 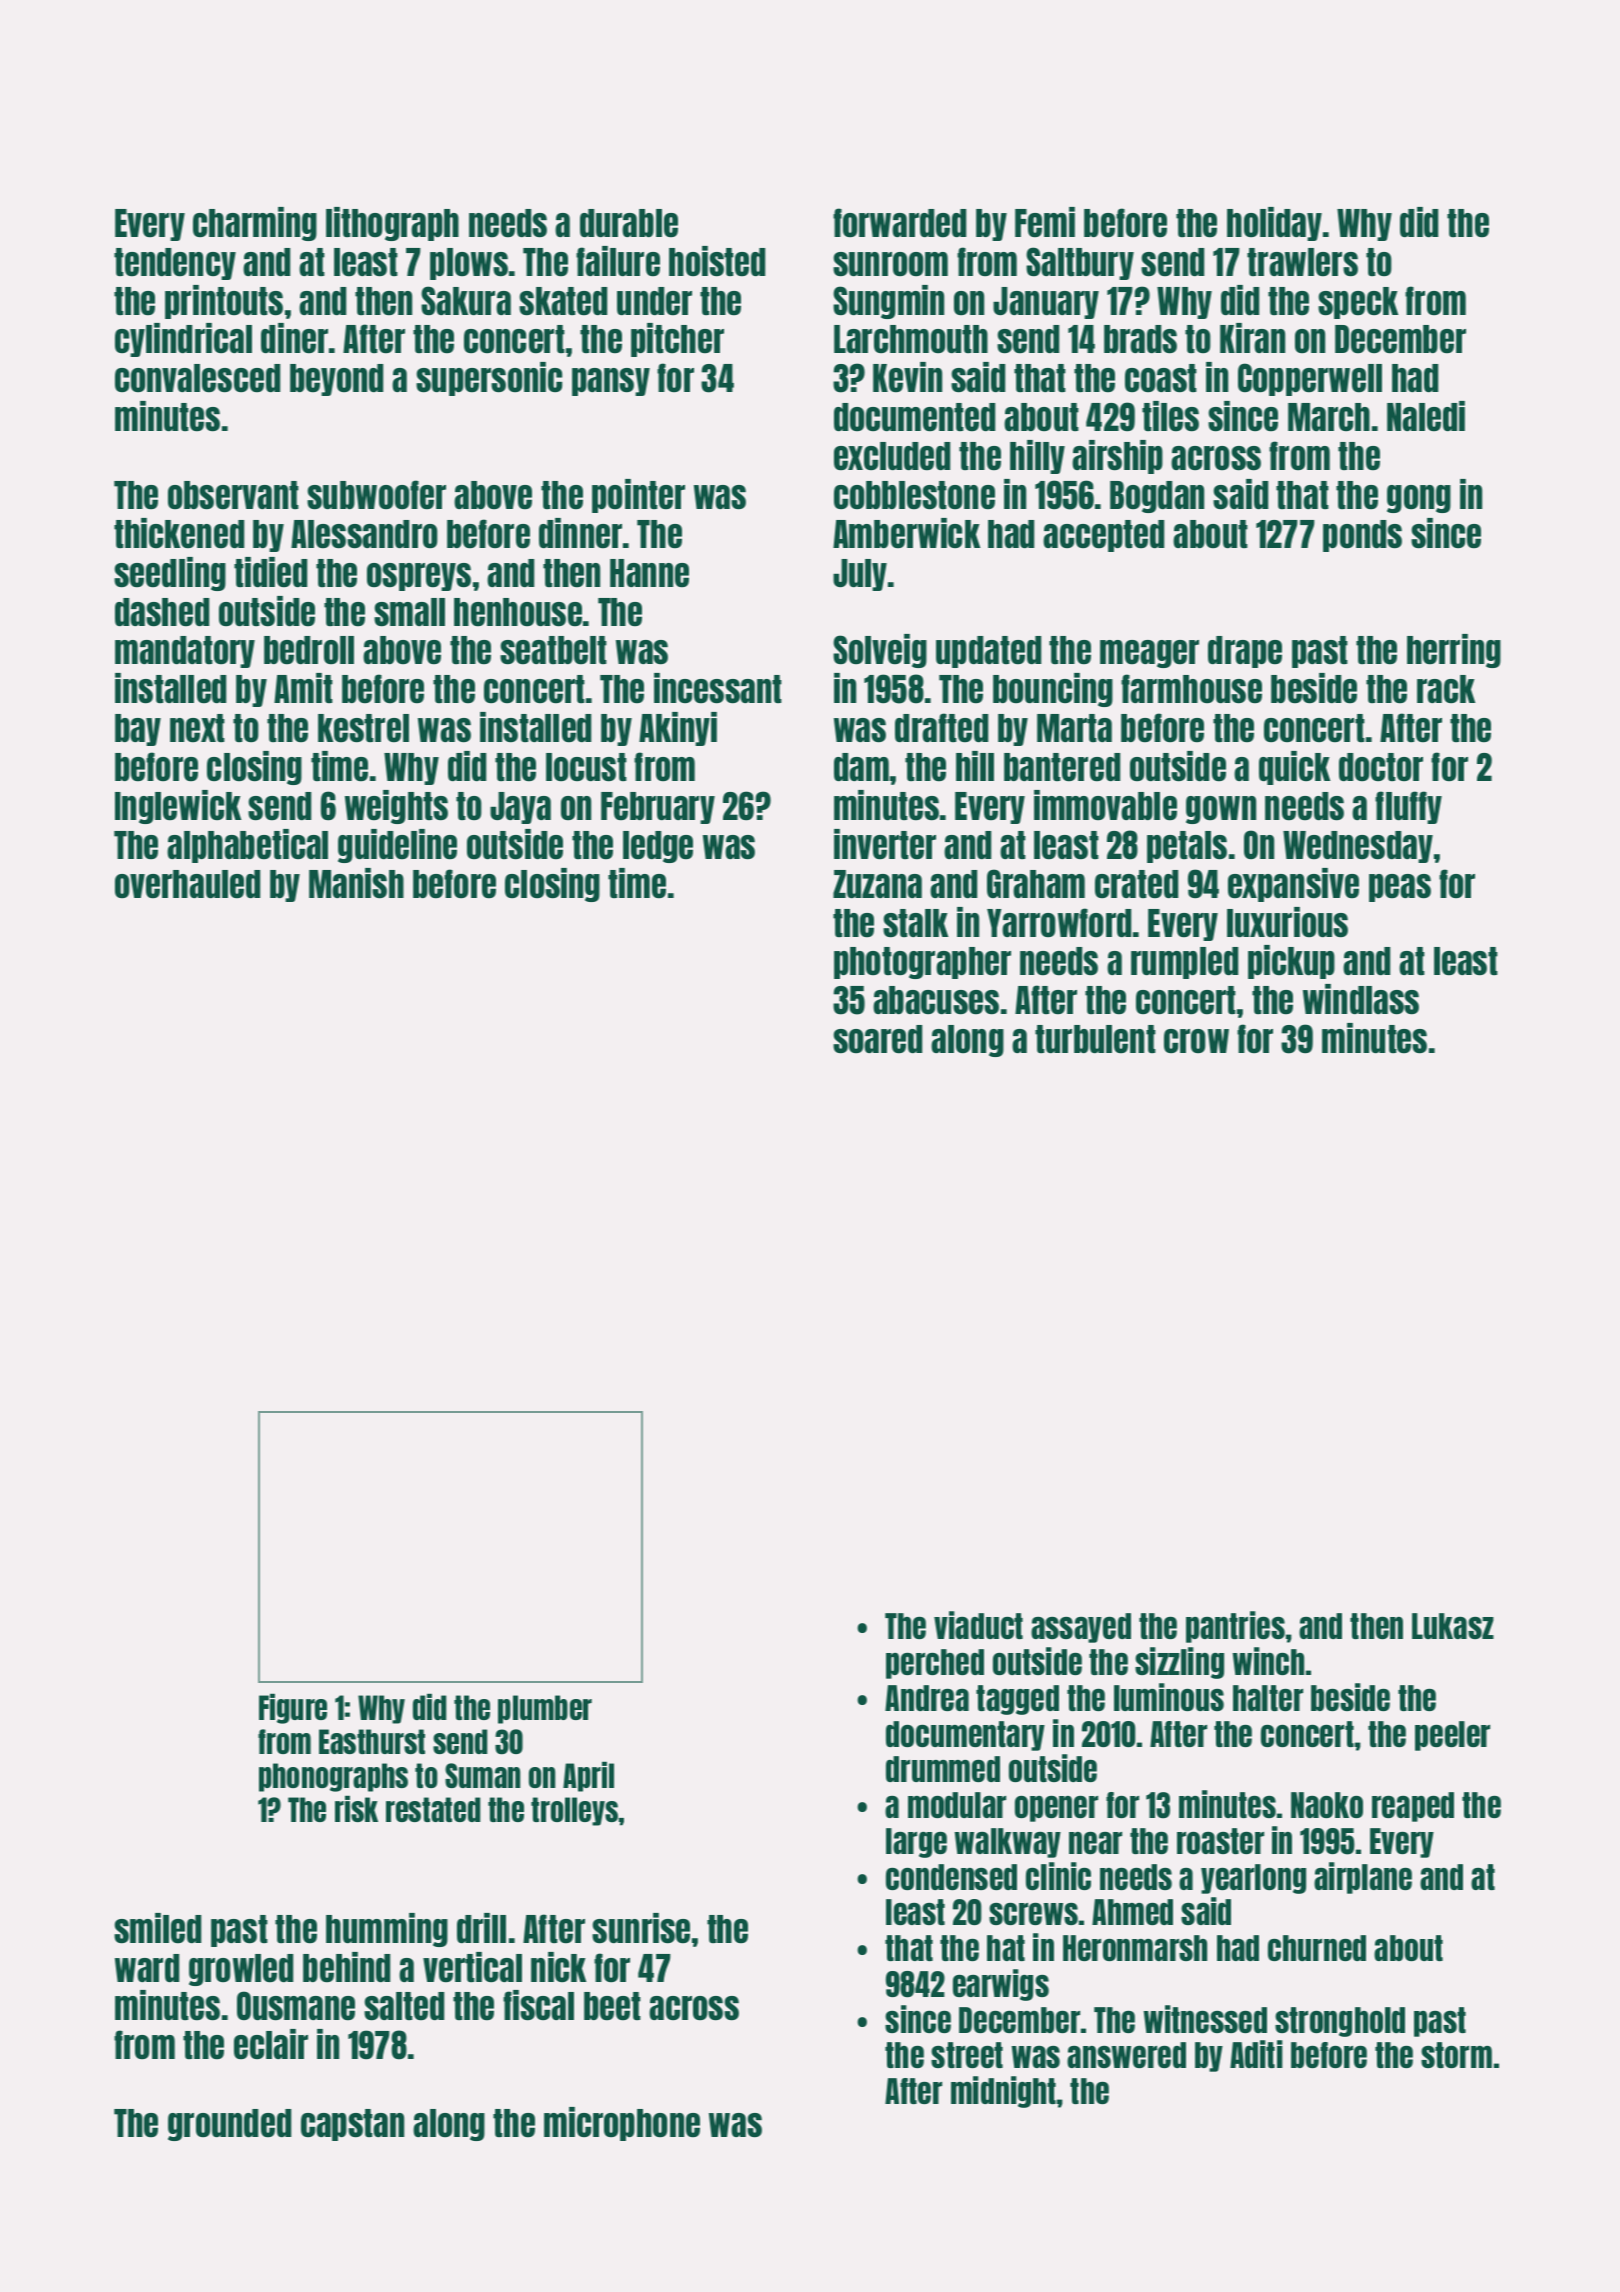 I want to click on Lukasz, so click(x=1453, y=1626).
